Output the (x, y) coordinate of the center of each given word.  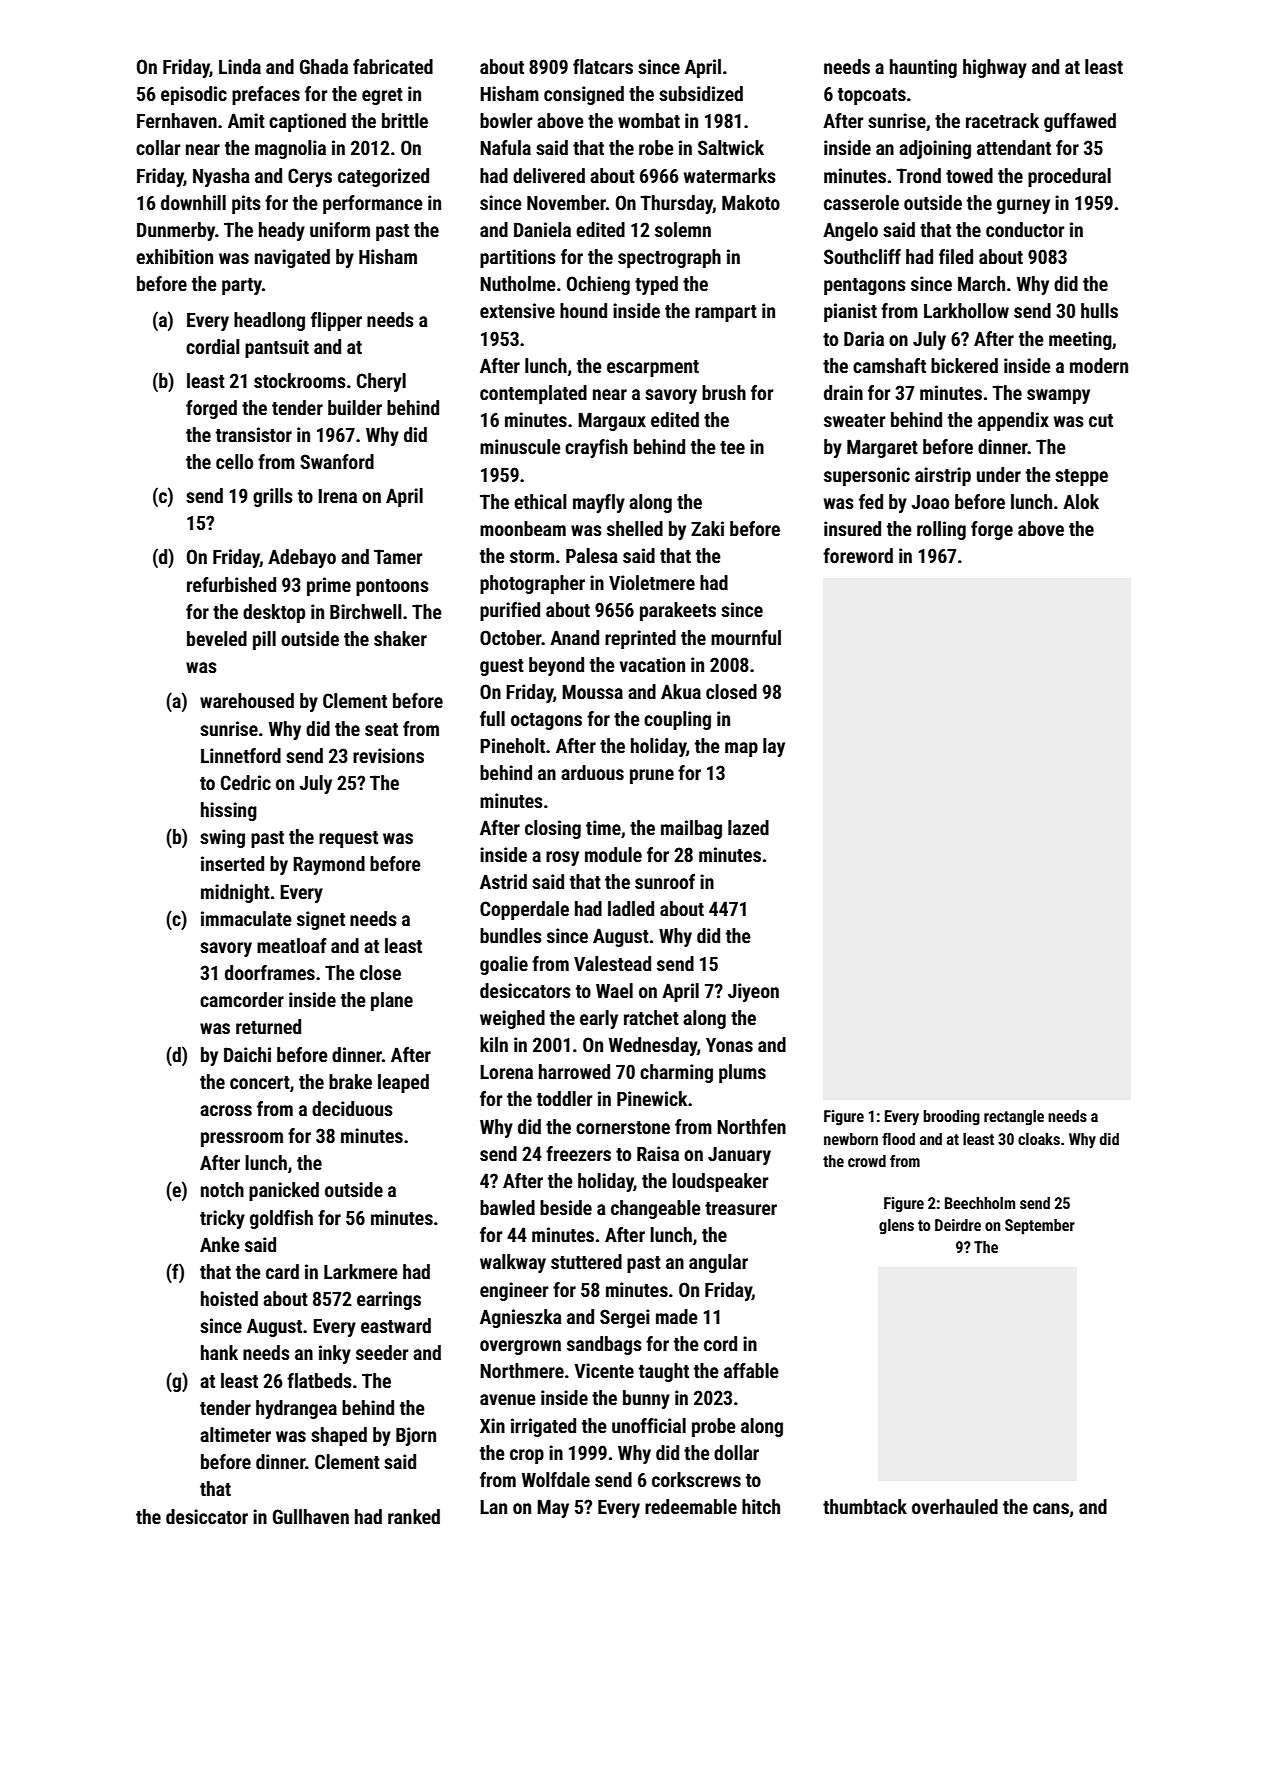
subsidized (701, 93)
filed (956, 256)
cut (1101, 420)
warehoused (247, 700)
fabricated (393, 66)
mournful (746, 637)
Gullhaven (311, 1516)
